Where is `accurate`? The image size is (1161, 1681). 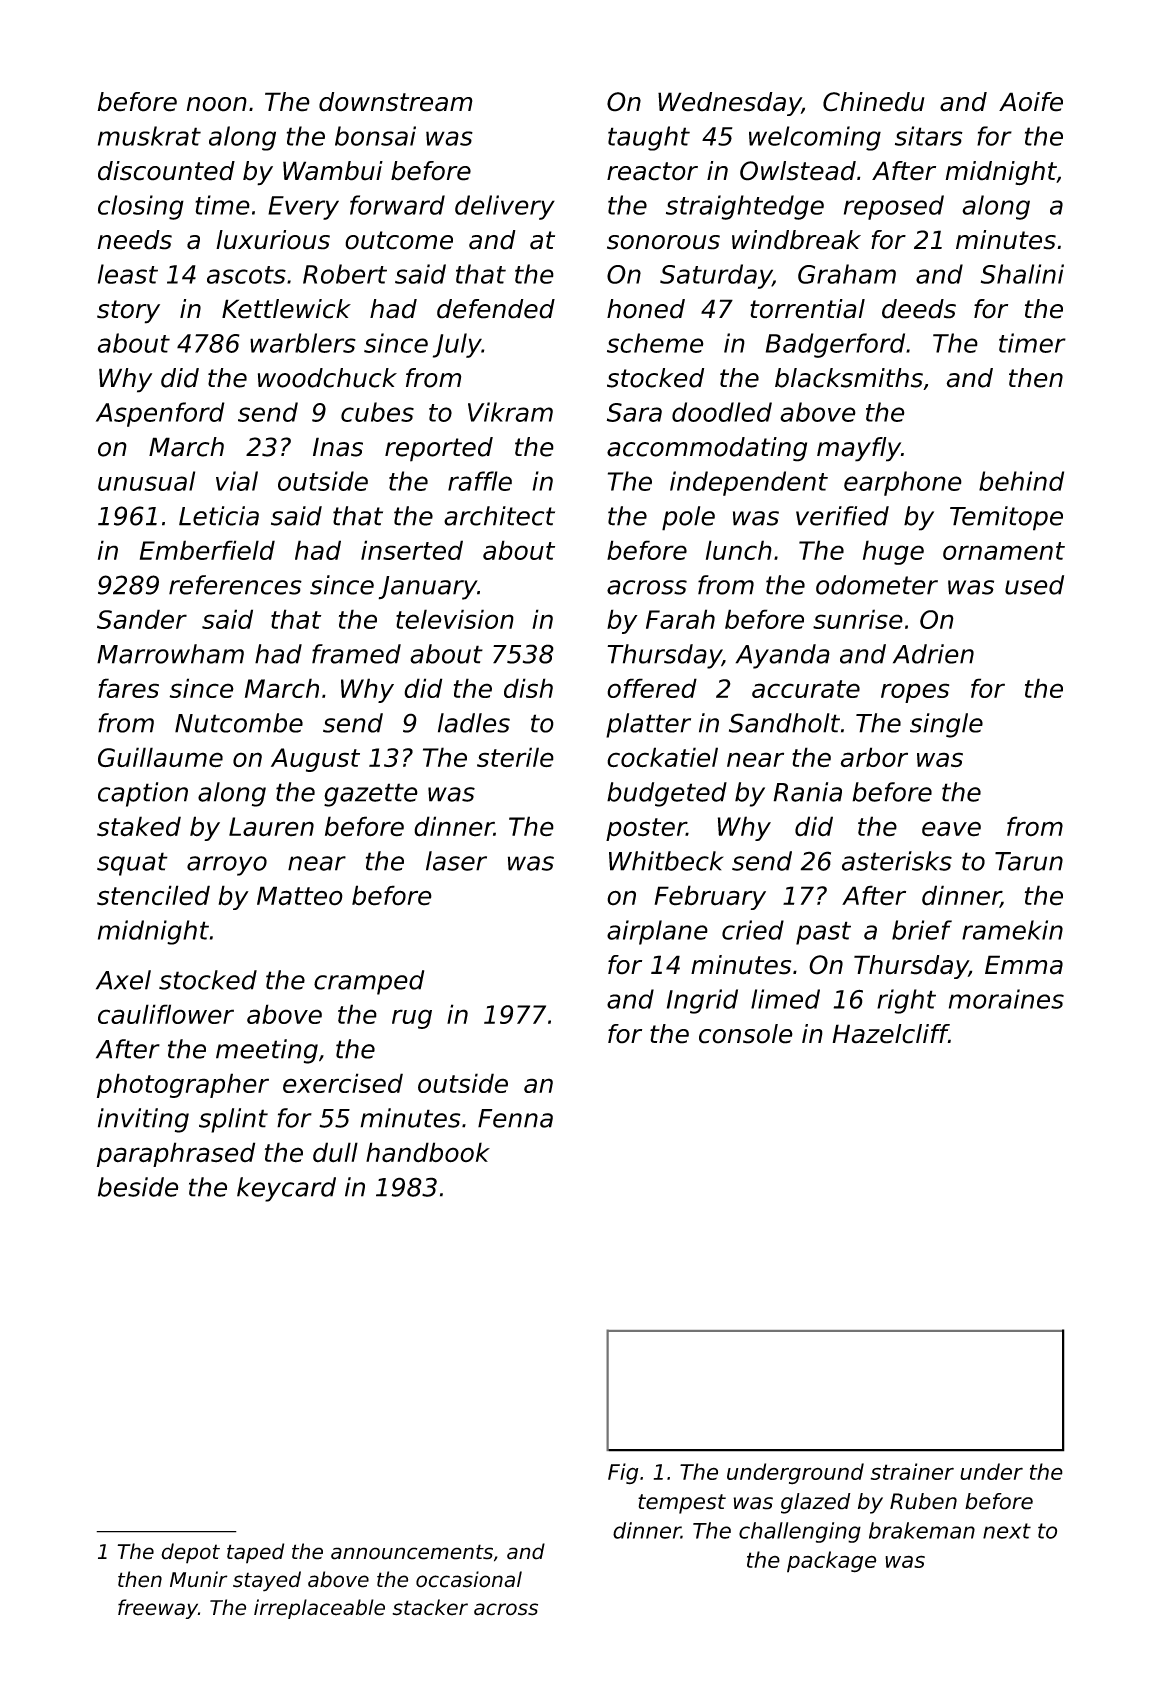
accurate is located at coordinates (806, 689).
